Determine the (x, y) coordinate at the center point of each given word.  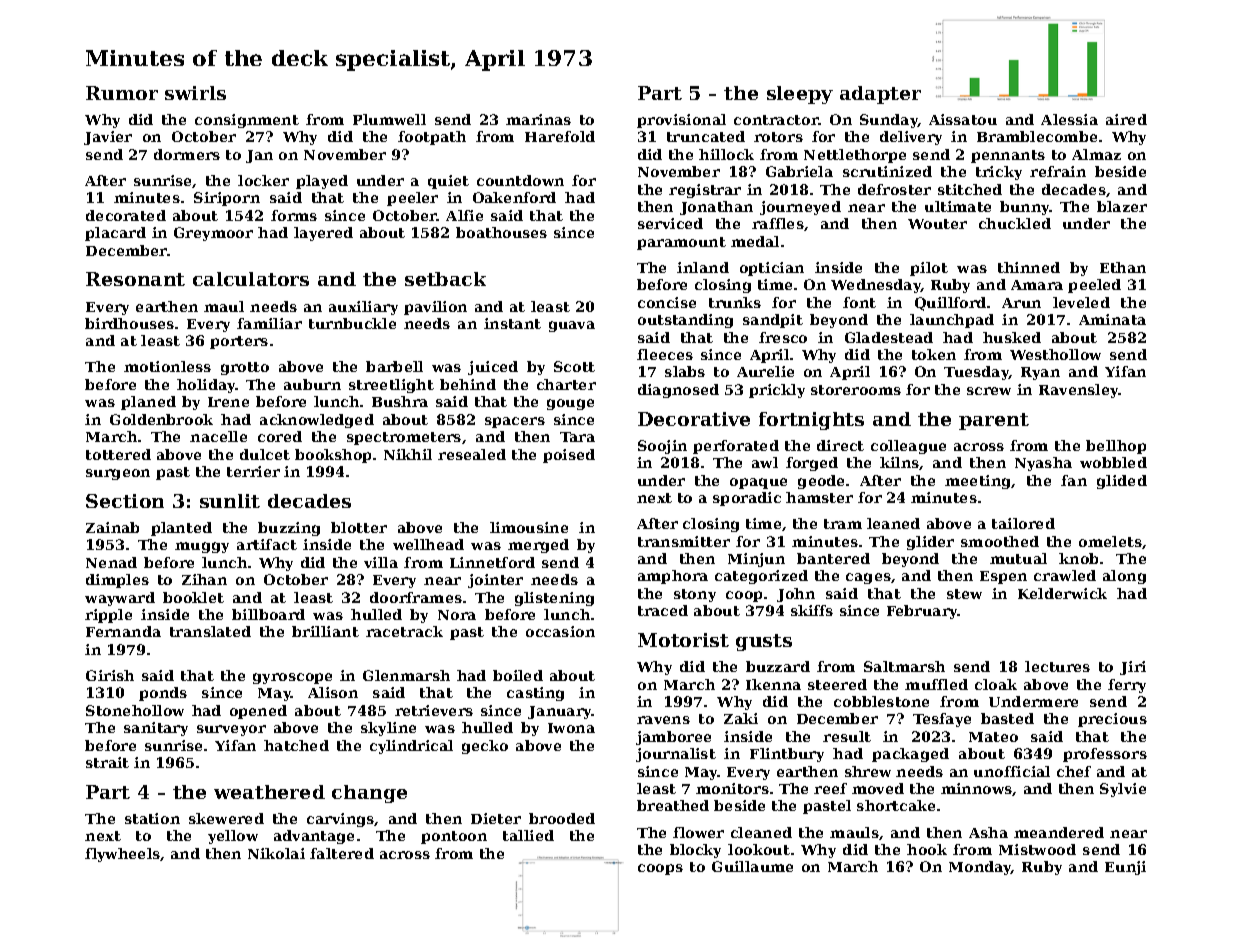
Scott (574, 366)
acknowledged (317, 421)
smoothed (1000, 541)
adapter (880, 95)
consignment (247, 121)
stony (695, 595)
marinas (538, 119)
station (152, 818)
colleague (908, 447)
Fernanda (123, 631)
